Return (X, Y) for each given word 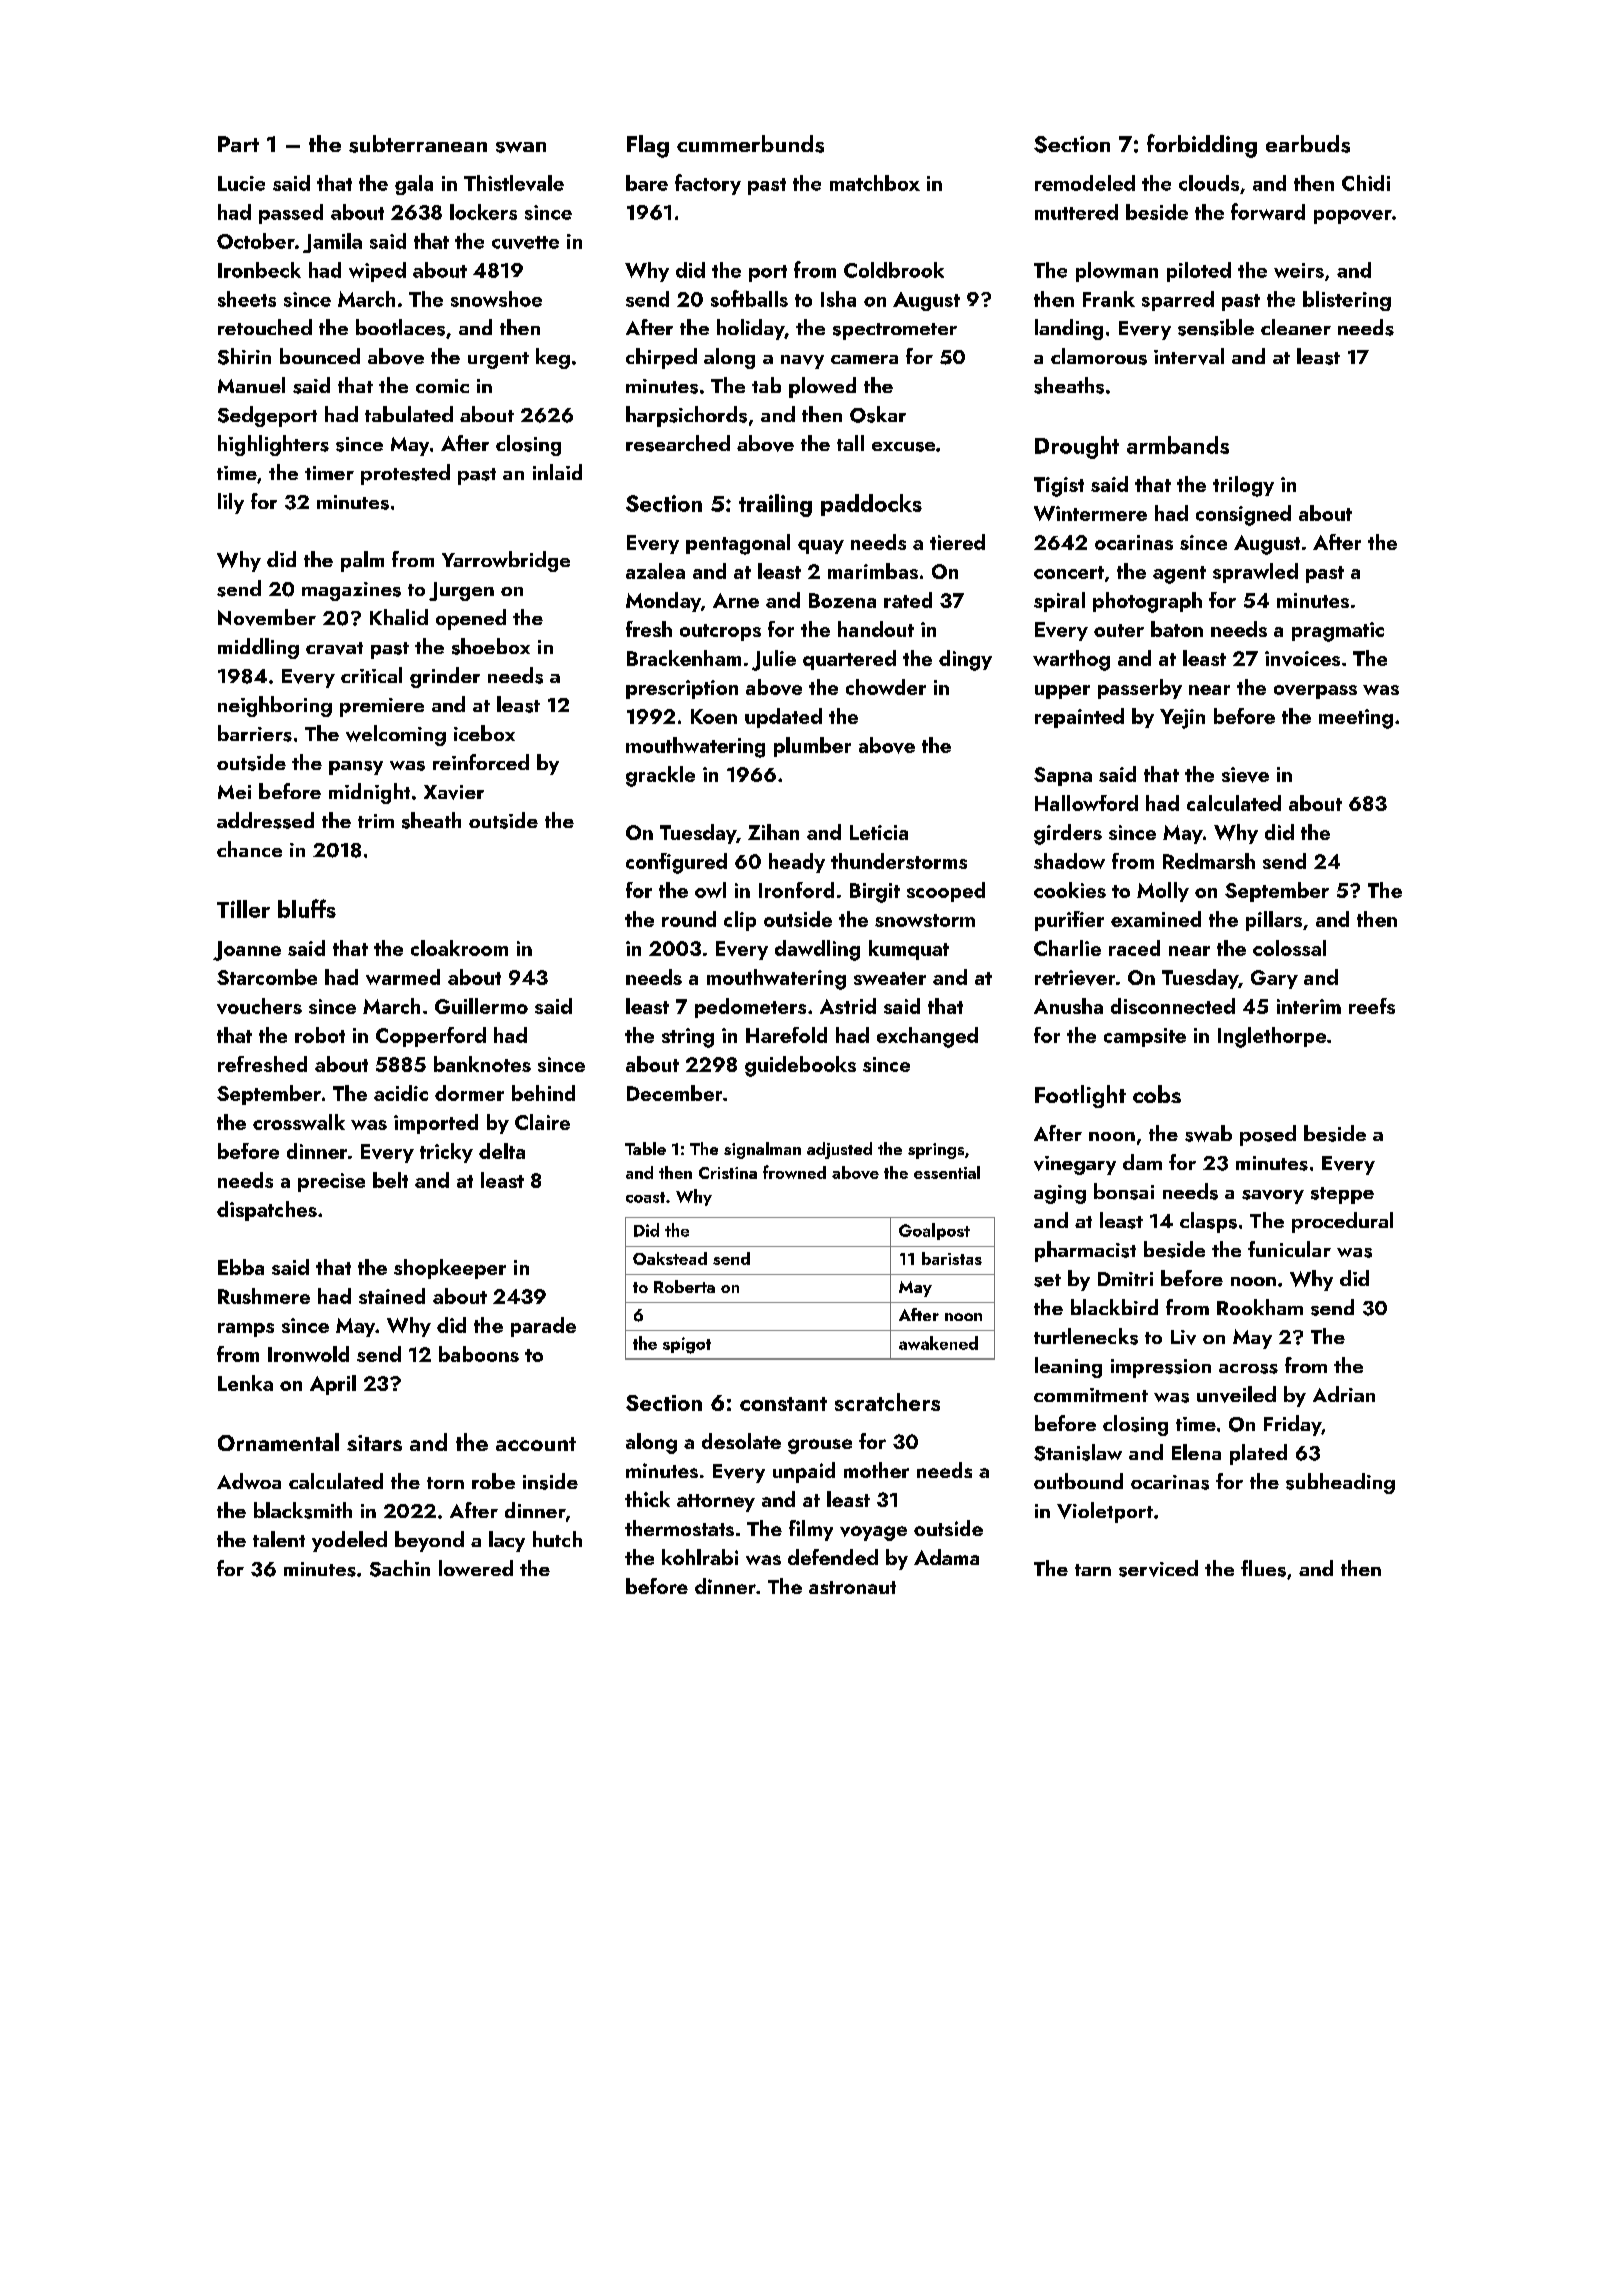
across (1248, 1369)
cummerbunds (750, 144)
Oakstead (670, 1258)
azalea (655, 571)
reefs (1372, 1006)
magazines (351, 591)
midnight (369, 793)
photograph (1147, 602)
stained (392, 1296)
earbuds (1308, 144)
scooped (946, 892)
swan (521, 147)
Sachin (400, 1568)
